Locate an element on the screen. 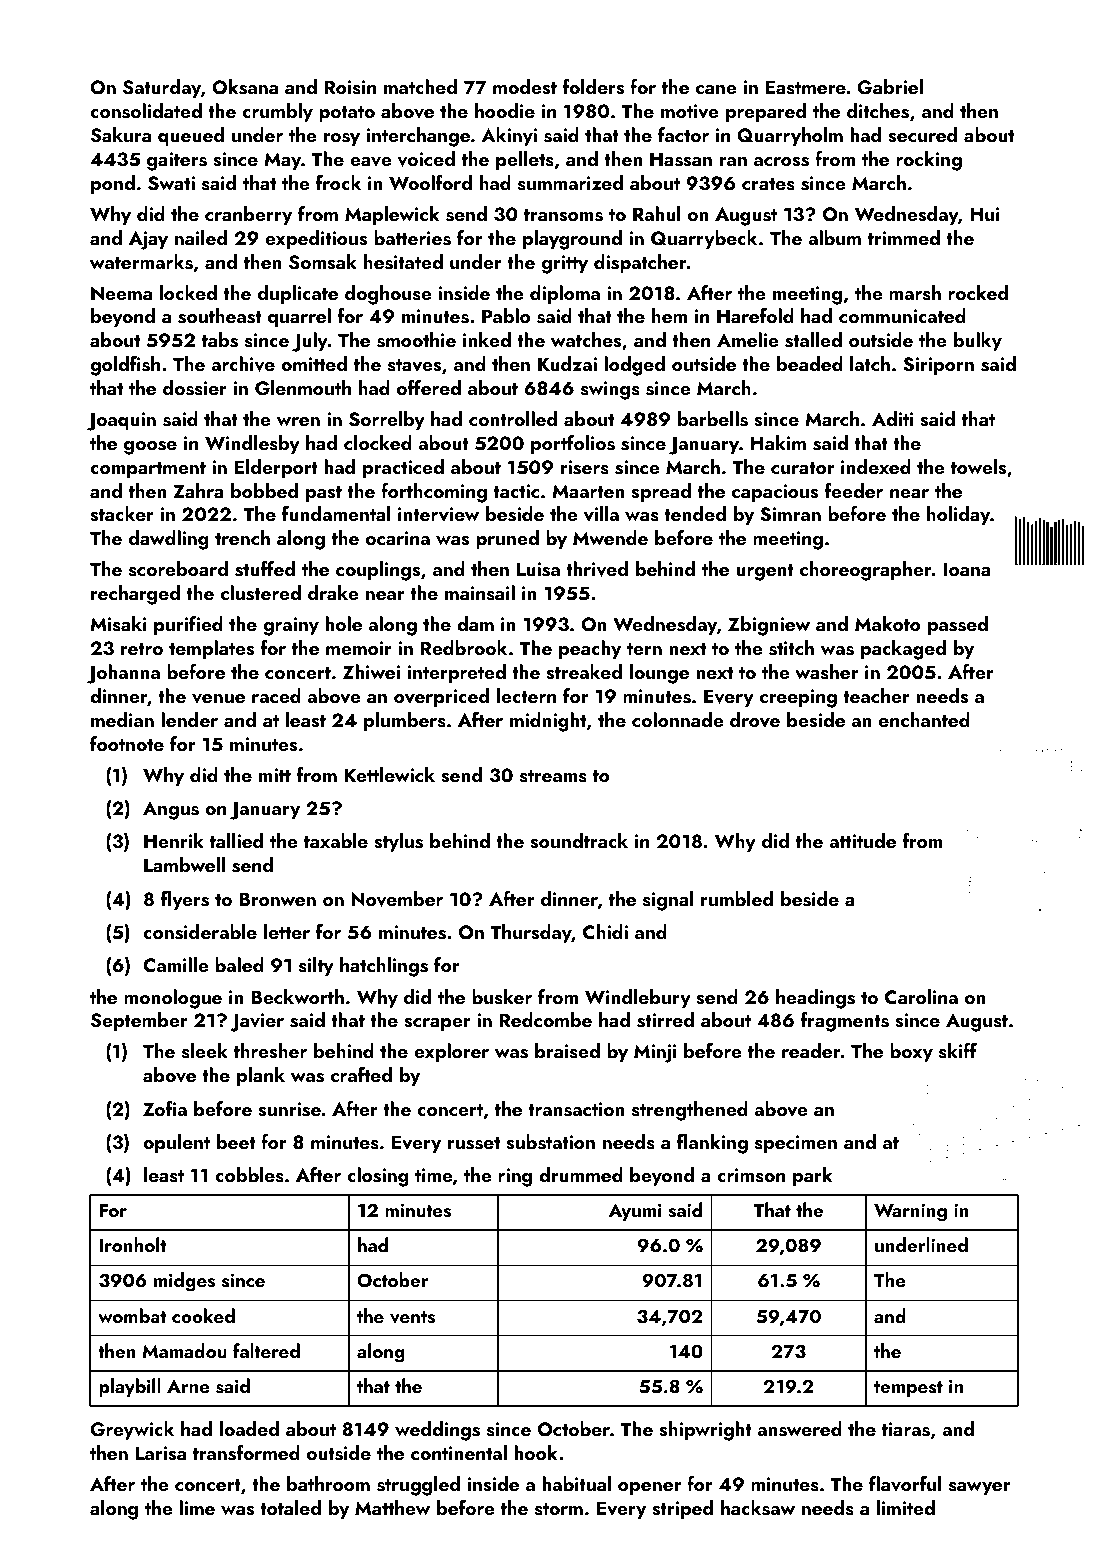  Rahul is located at coordinates (657, 213).
